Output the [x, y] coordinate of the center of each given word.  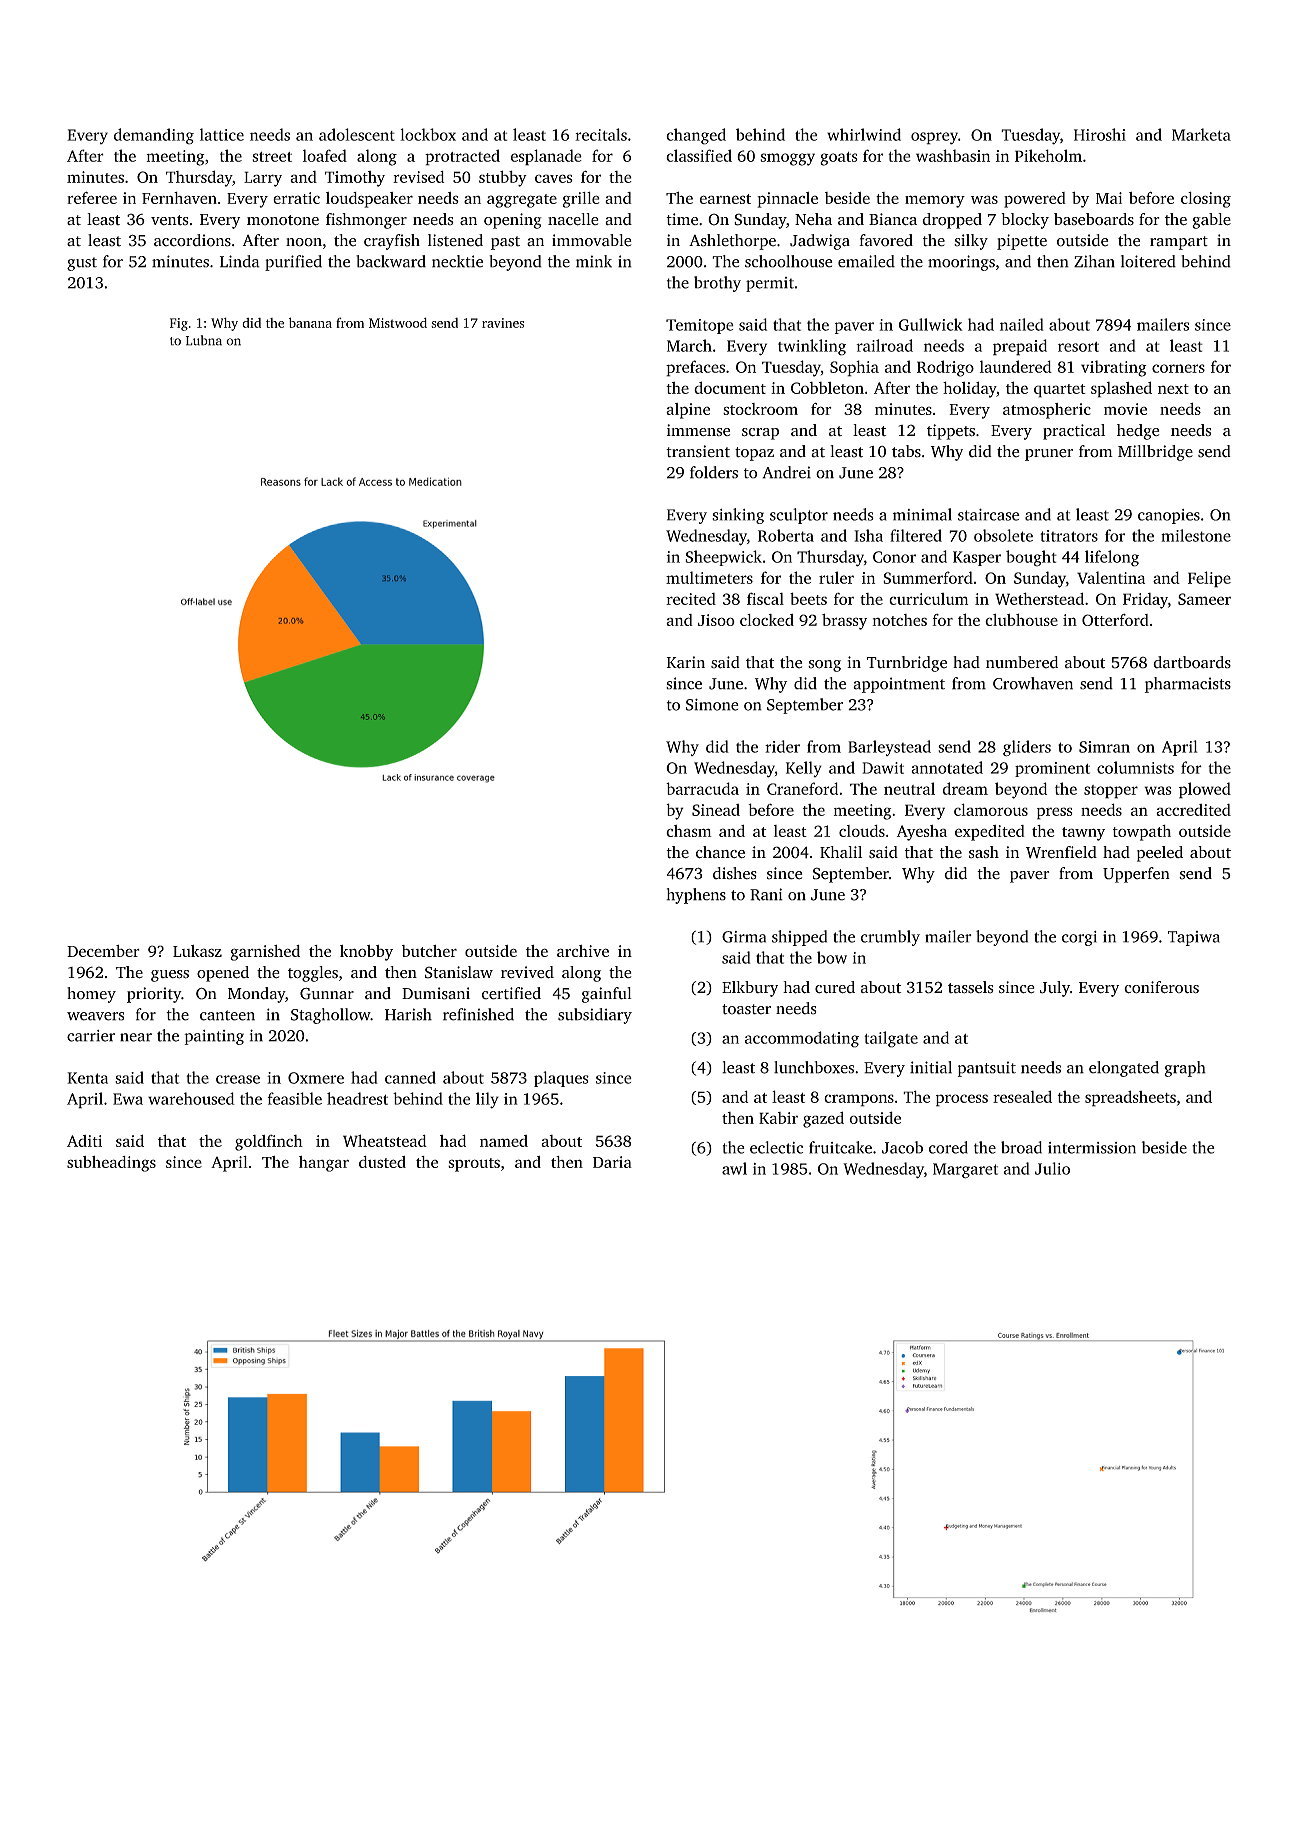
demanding [154, 136]
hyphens [696, 896]
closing [1206, 200]
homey [91, 995]
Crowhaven [1033, 683]
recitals [601, 134]
